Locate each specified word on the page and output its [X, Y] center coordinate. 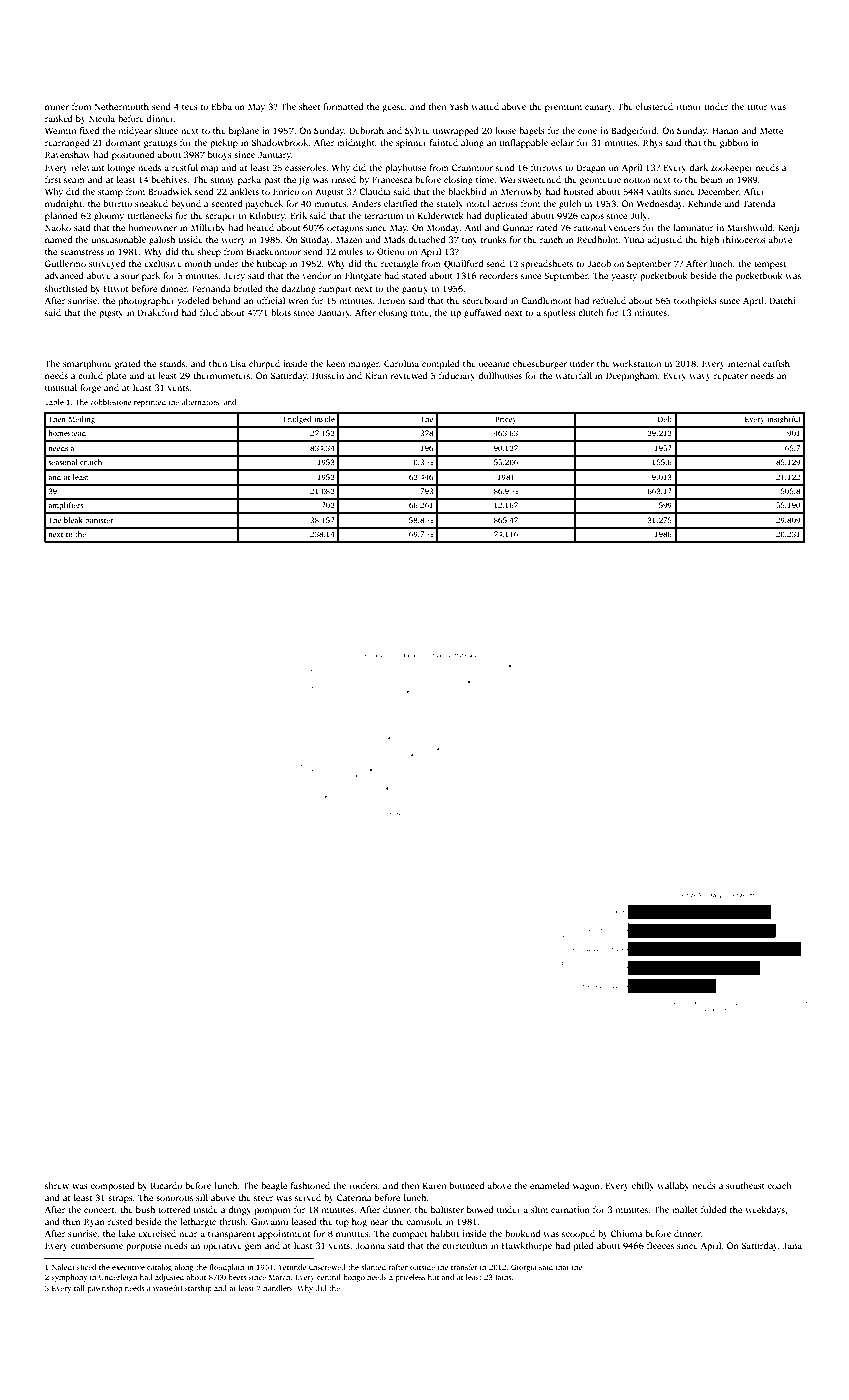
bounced [466, 1185]
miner [57, 106]
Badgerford [634, 131]
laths [503, 1277]
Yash [459, 106]
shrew [57, 1185]
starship [198, 1289]
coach [780, 1185]
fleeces [660, 1245]
